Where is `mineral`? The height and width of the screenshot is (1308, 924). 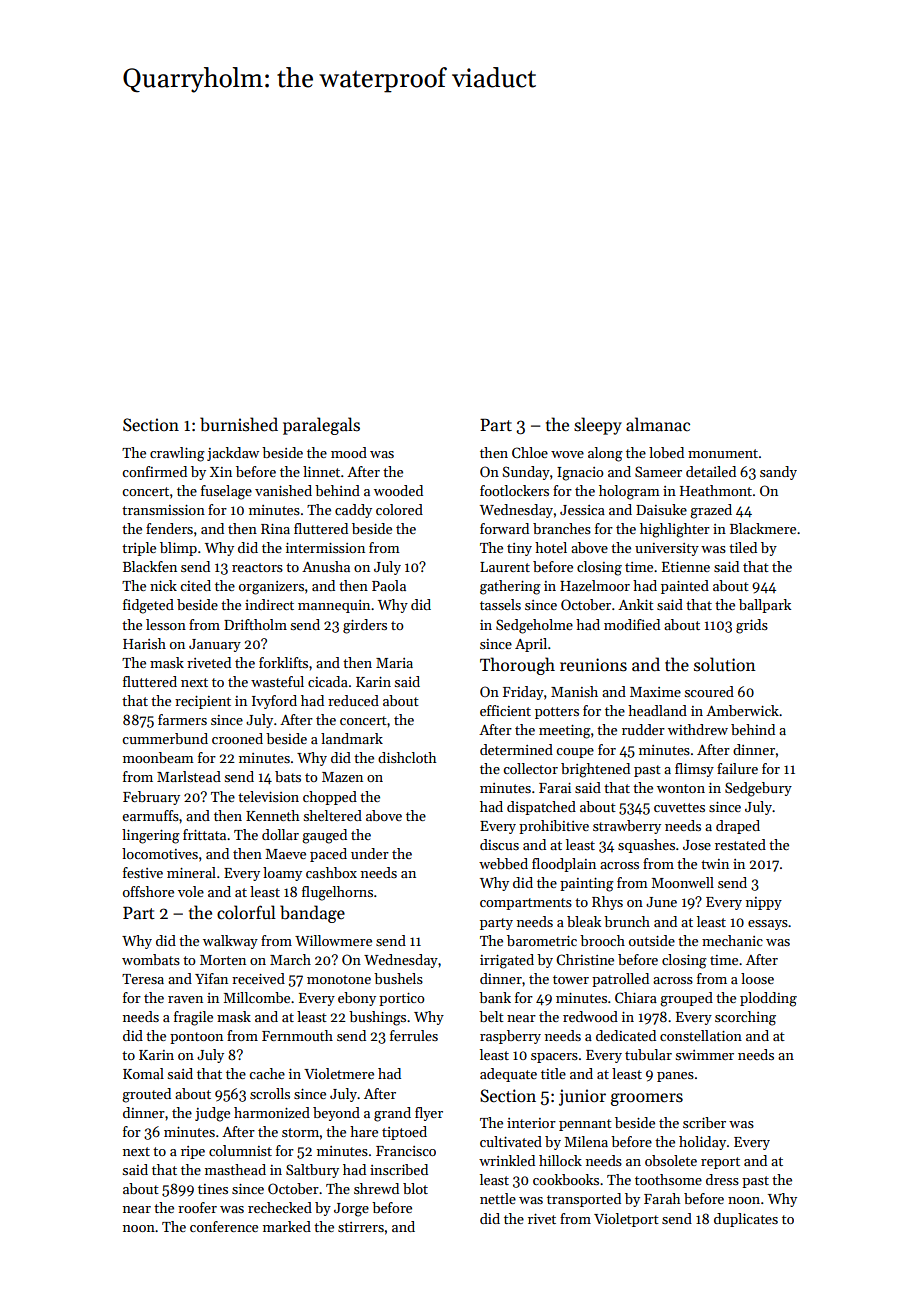
mineral is located at coordinates (191, 872).
